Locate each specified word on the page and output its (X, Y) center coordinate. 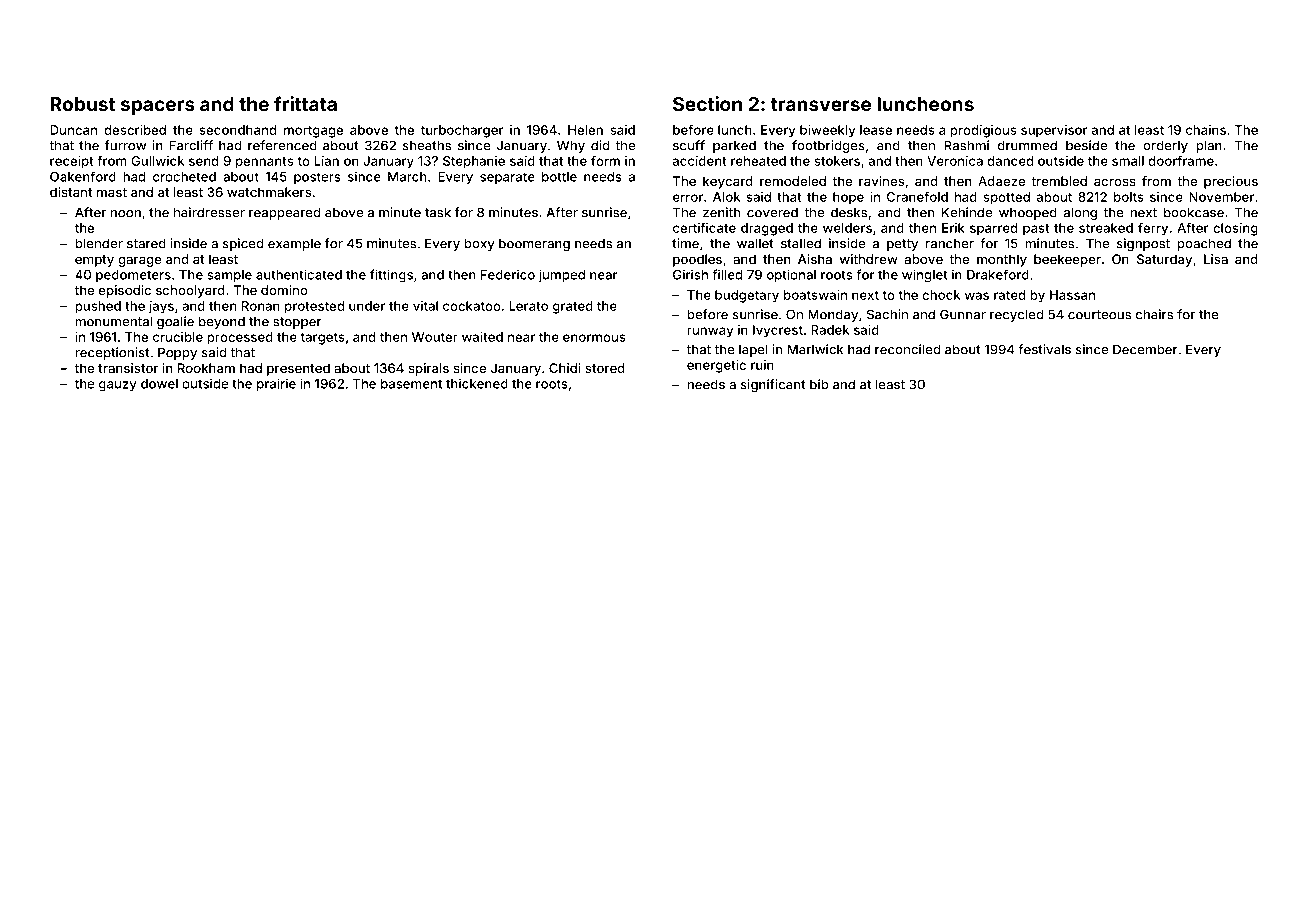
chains (1206, 130)
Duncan (73, 130)
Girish (690, 274)
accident (700, 161)
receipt (72, 162)
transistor (128, 368)
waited (482, 337)
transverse (821, 104)
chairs (1154, 314)
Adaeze (1001, 181)
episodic (125, 291)
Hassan (1072, 295)
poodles (697, 260)
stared (146, 243)
